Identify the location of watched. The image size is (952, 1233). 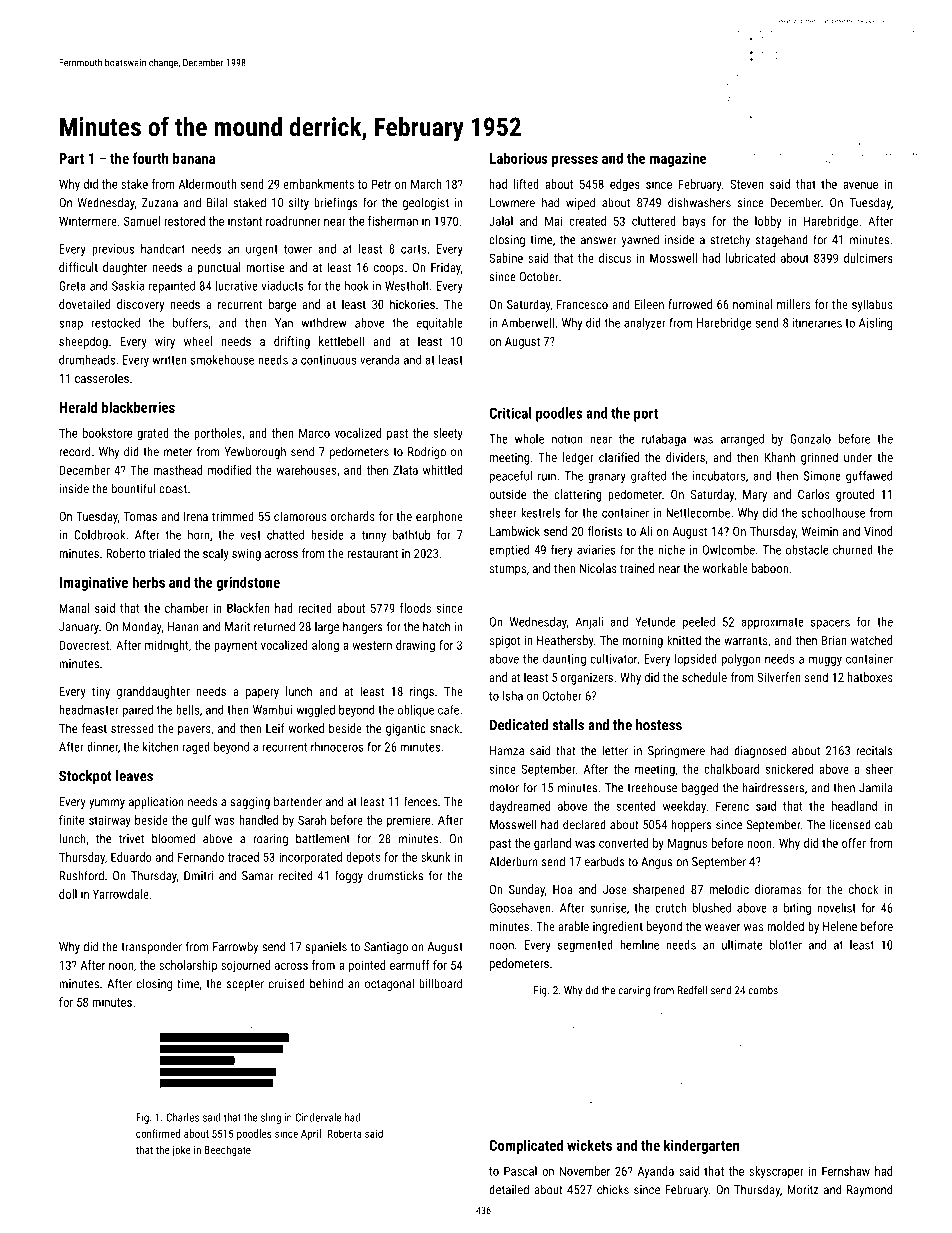
(871, 640).
